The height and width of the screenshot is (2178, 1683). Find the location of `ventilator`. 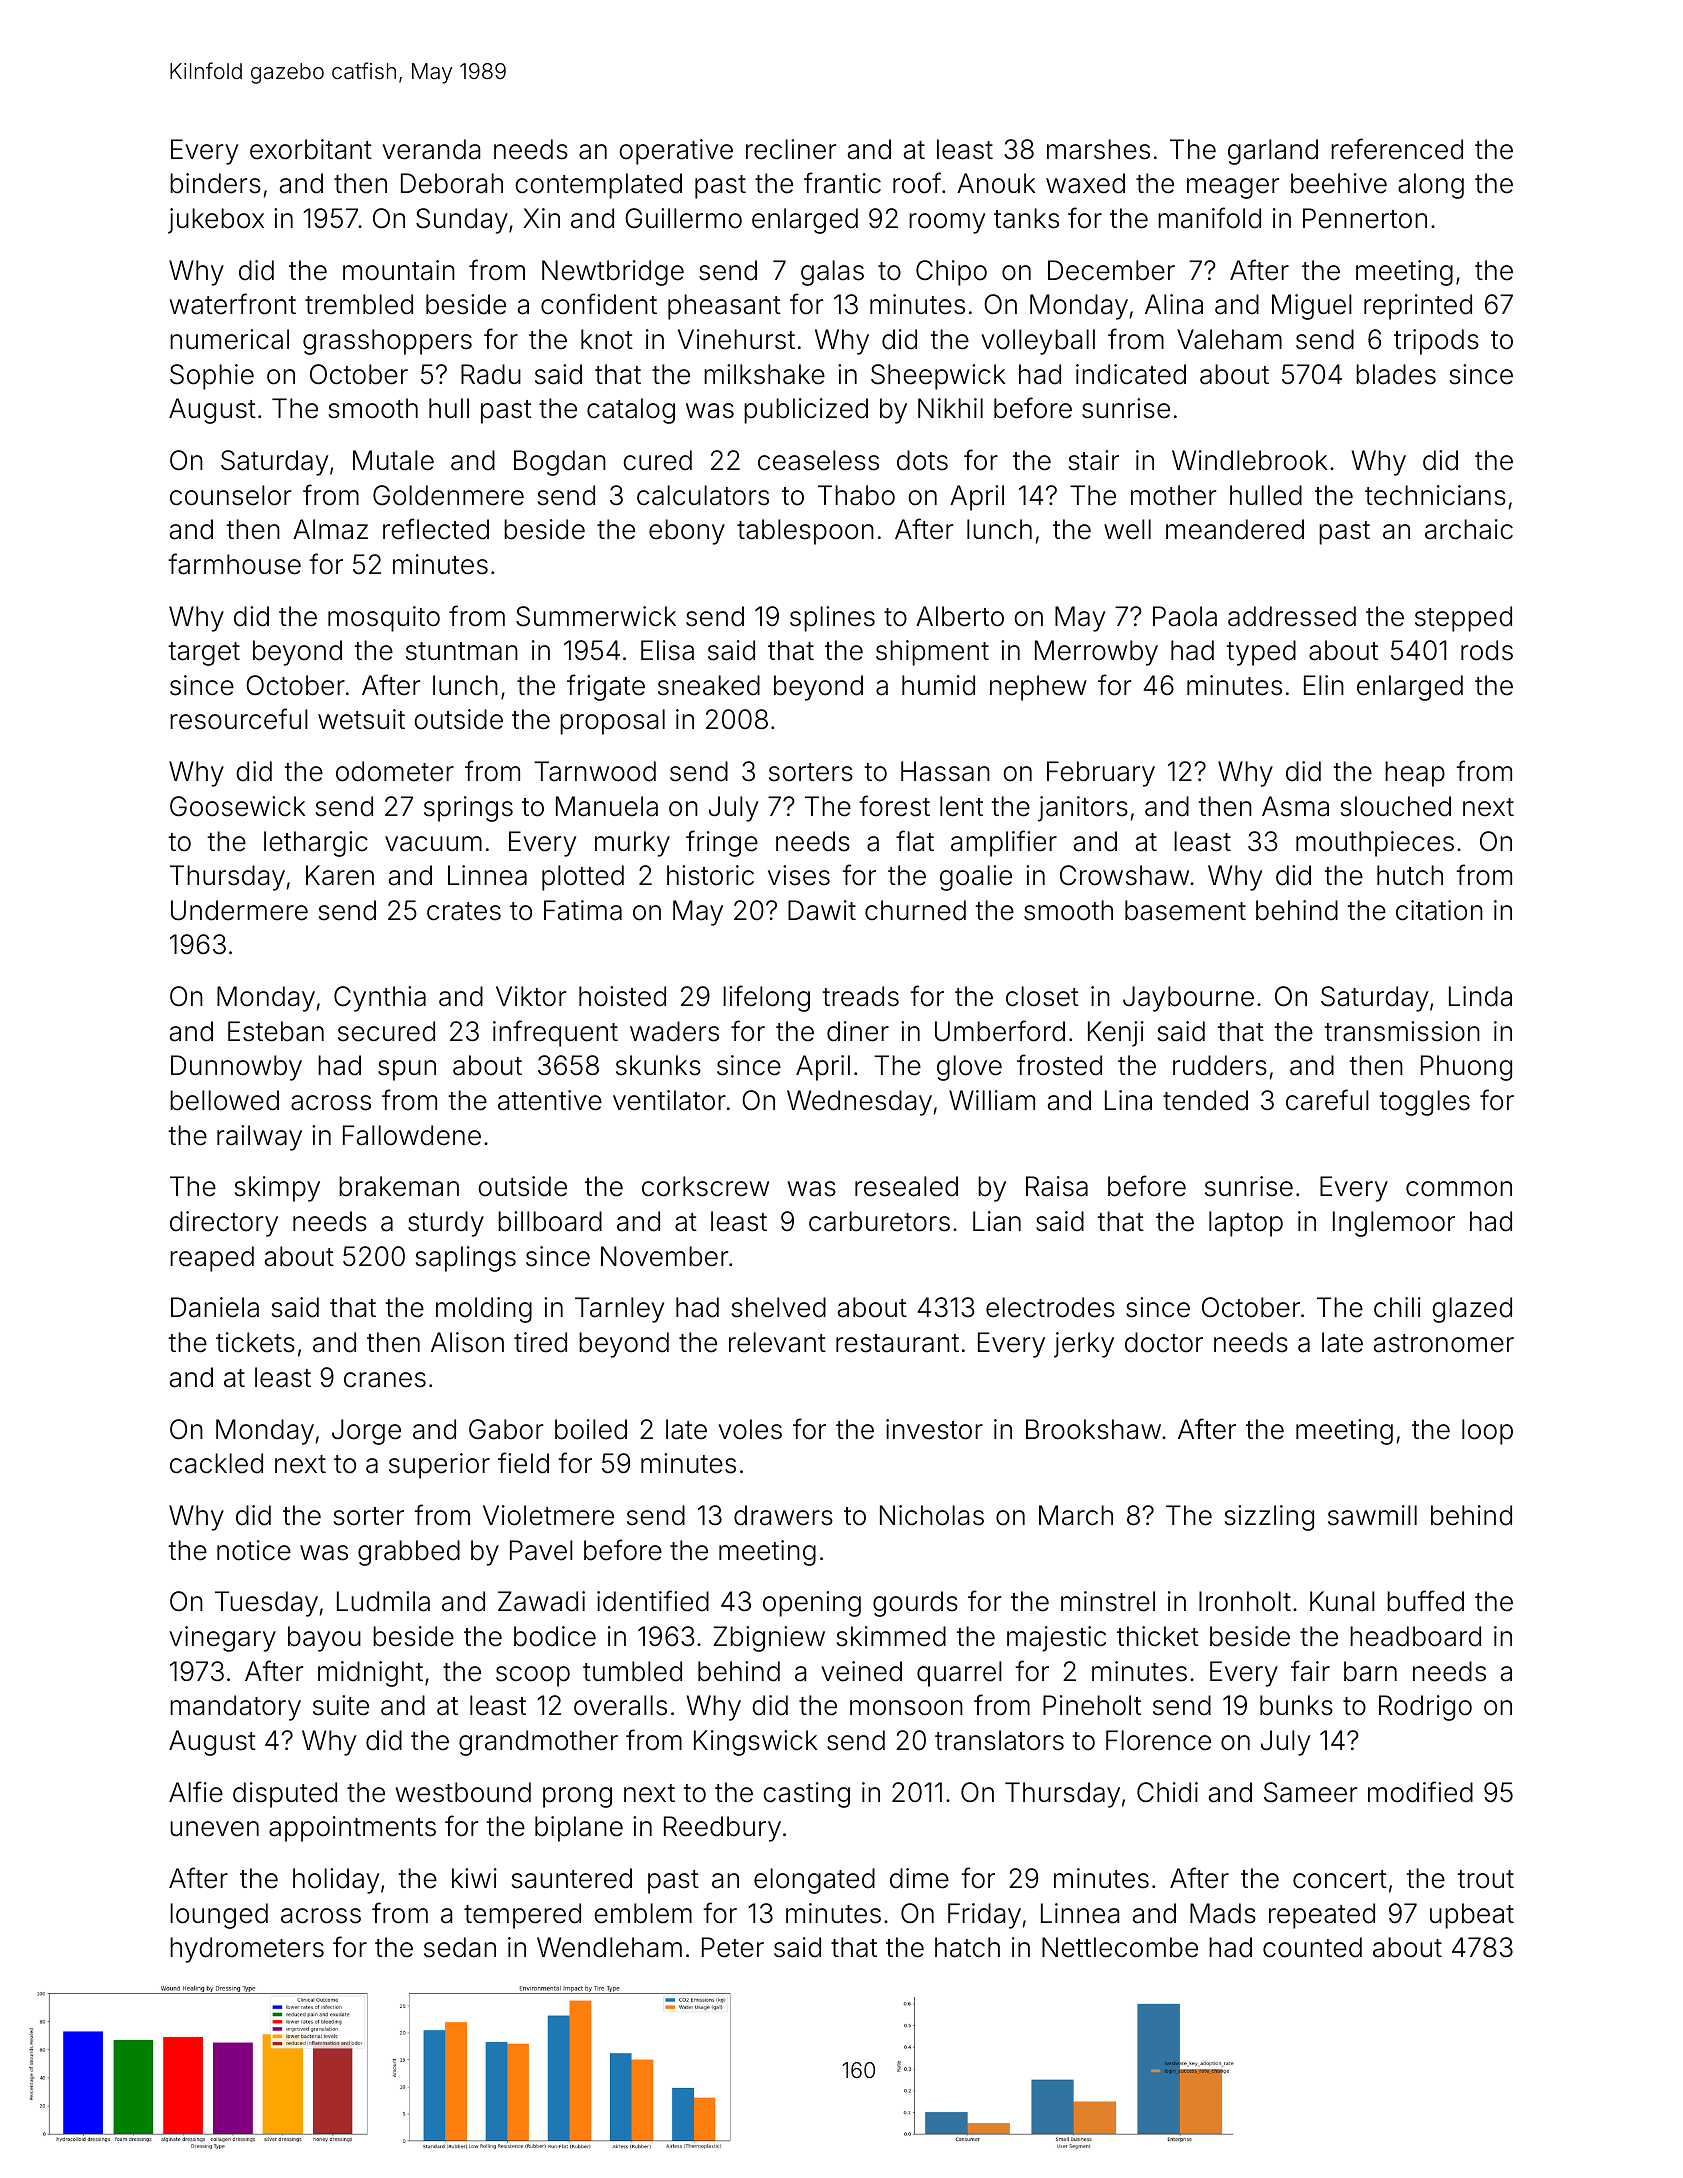

ventilator is located at coordinates (669, 1100).
